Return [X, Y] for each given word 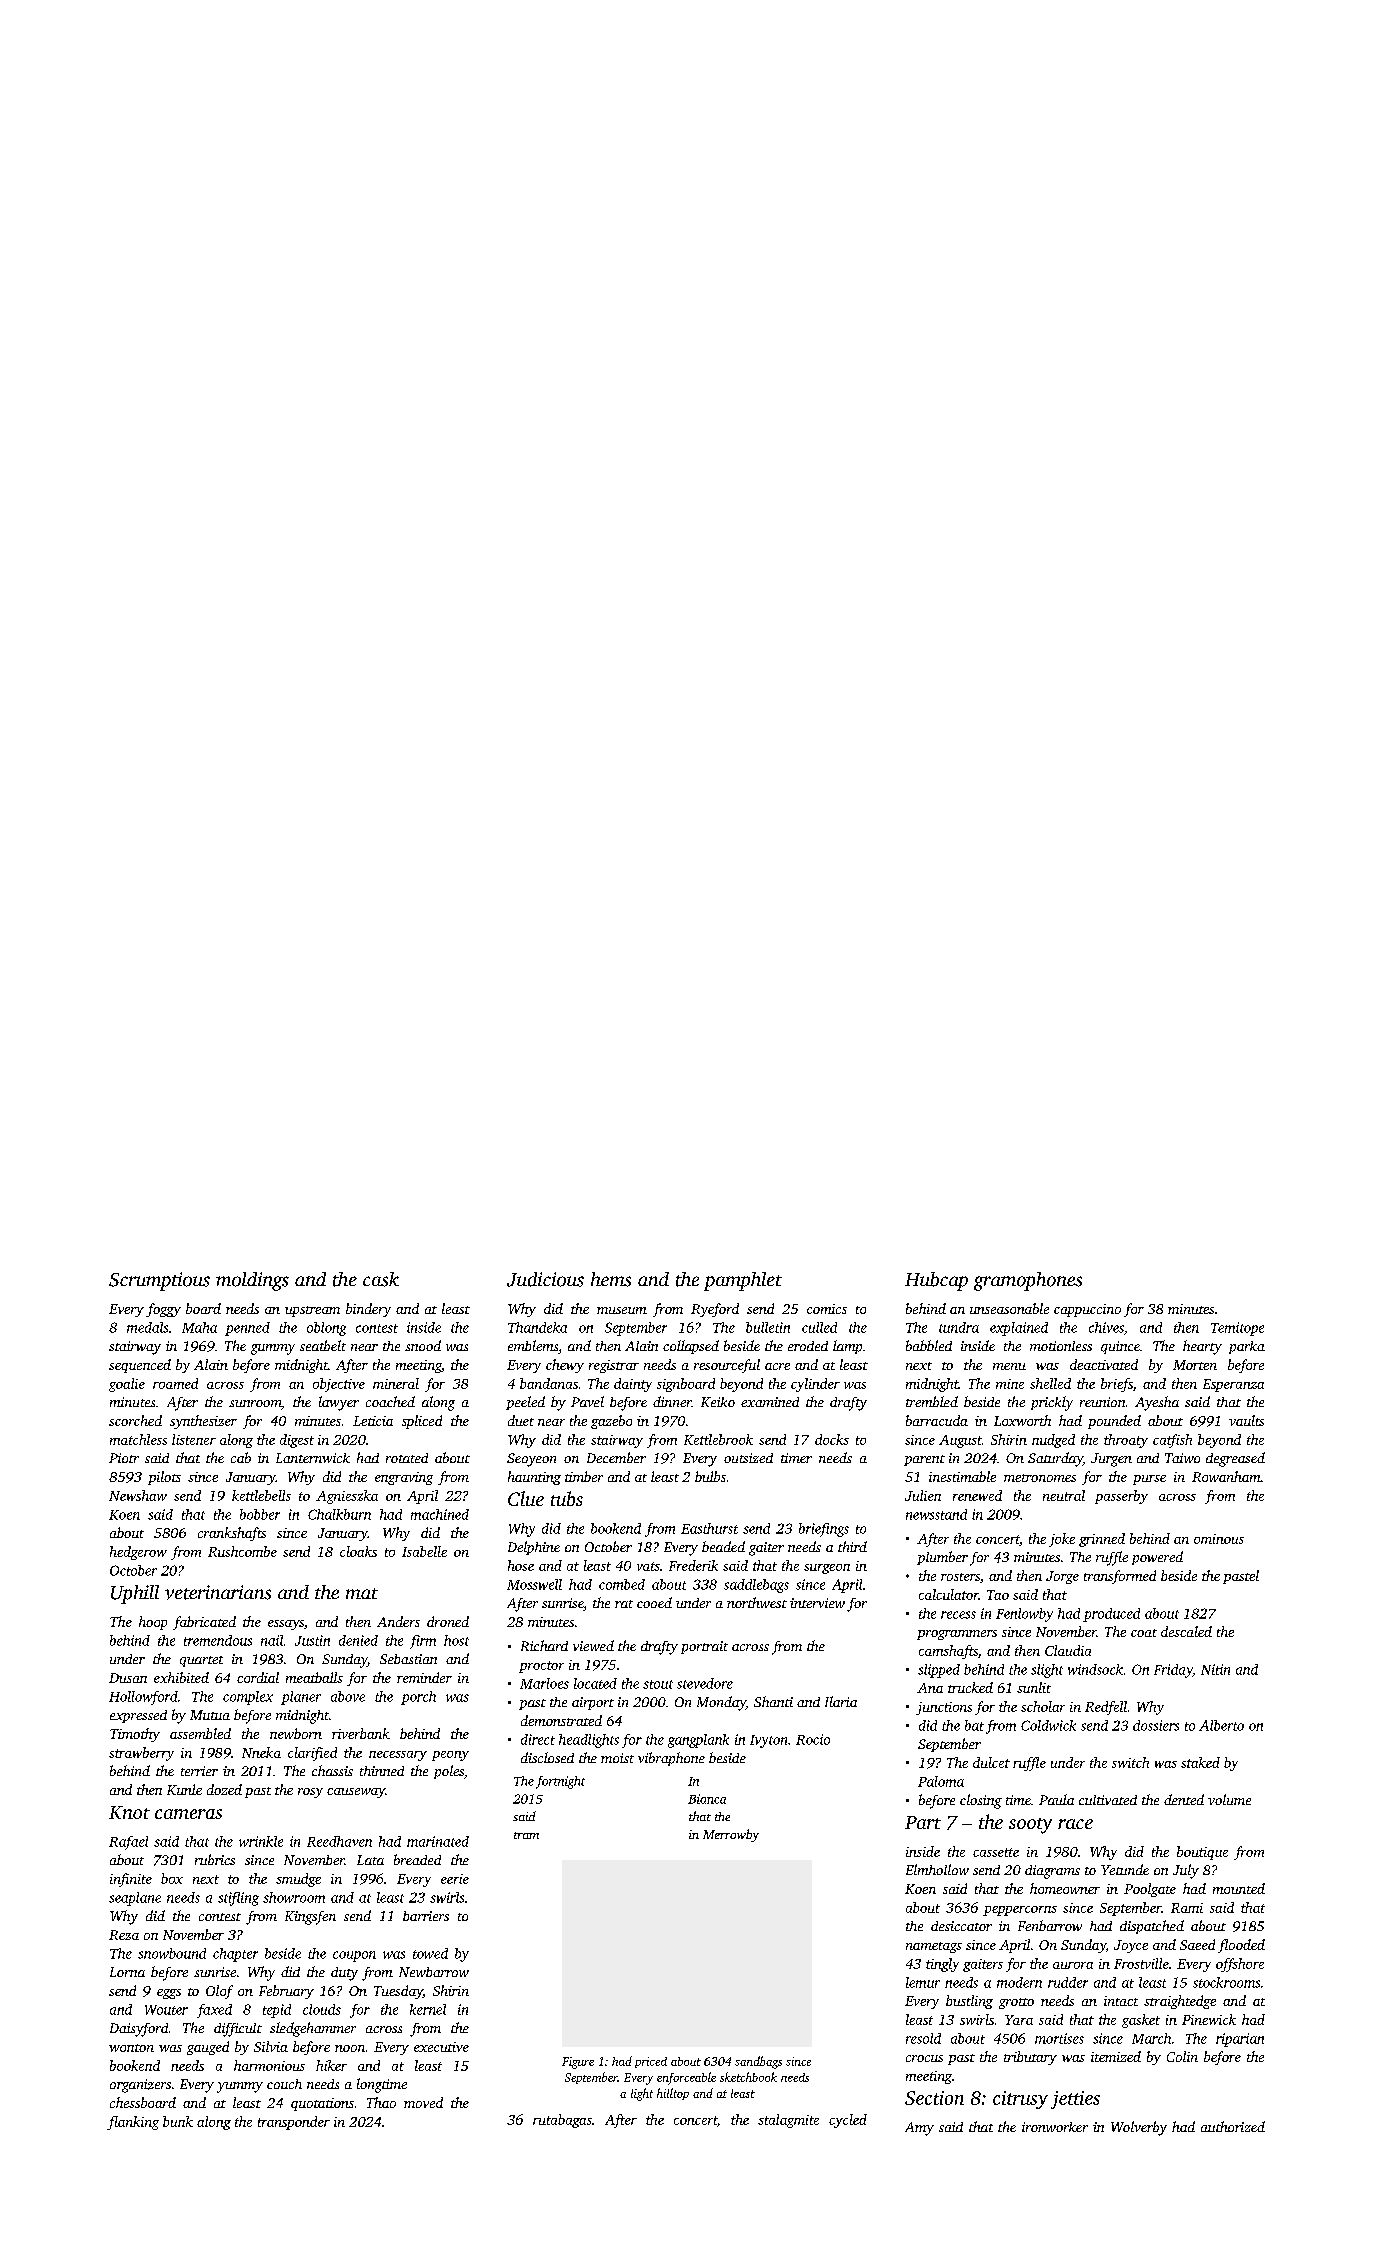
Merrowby [731, 1835]
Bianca [707, 1799]
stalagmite [788, 2121]
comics [827, 1309]
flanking [133, 2123]
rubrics [215, 1859]
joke [1062, 1540]
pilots [164, 1478]
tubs [567, 1498]
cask [381, 1279]
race [1075, 1824]
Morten [1195, 1365]
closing [981, 1801]
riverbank [361, 1733]
